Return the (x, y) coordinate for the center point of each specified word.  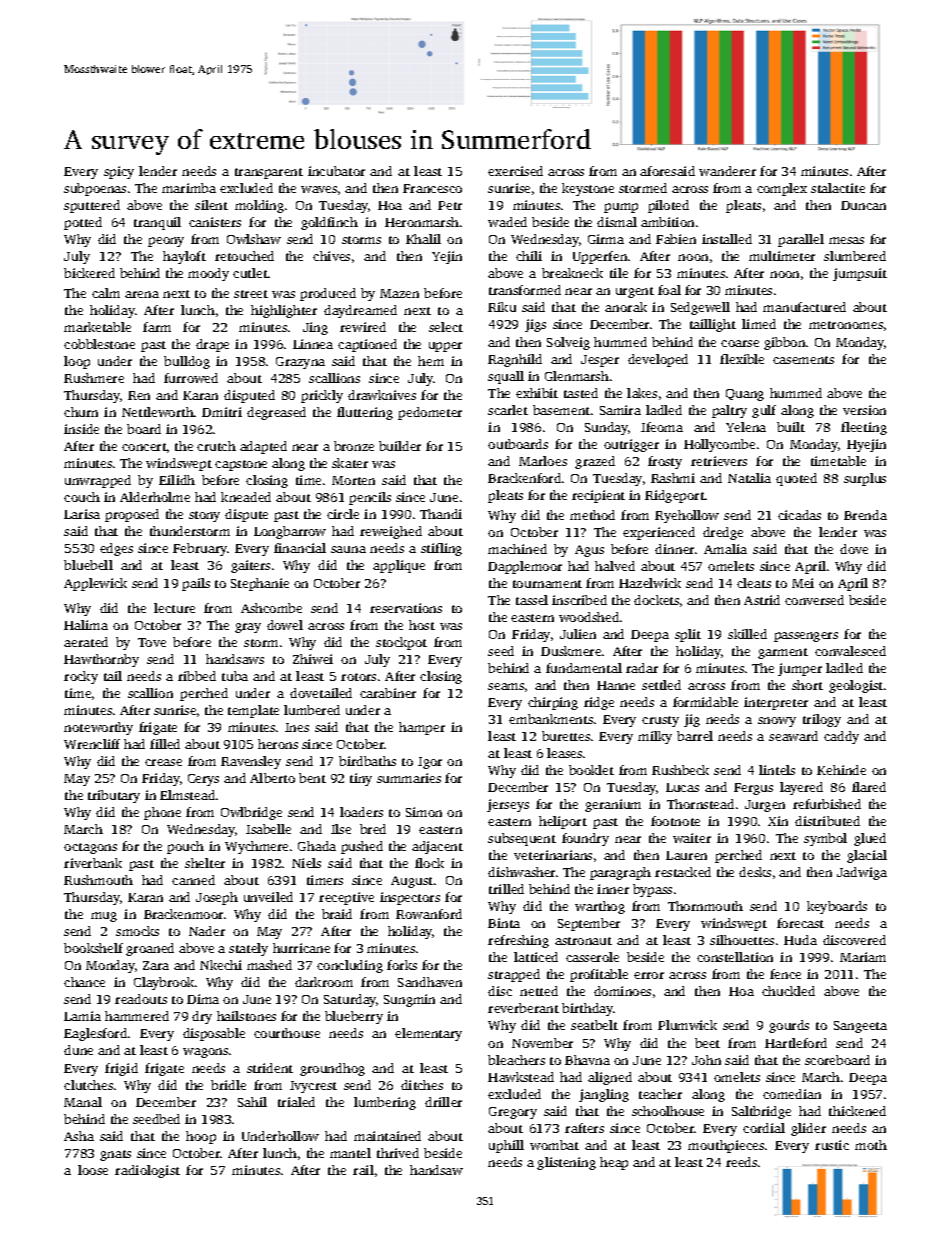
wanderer (727, 171)
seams (506, 686)
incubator (336, 171)
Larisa (82, 514)
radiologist (147, 1171)
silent (211, 205)
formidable (705, 702)
